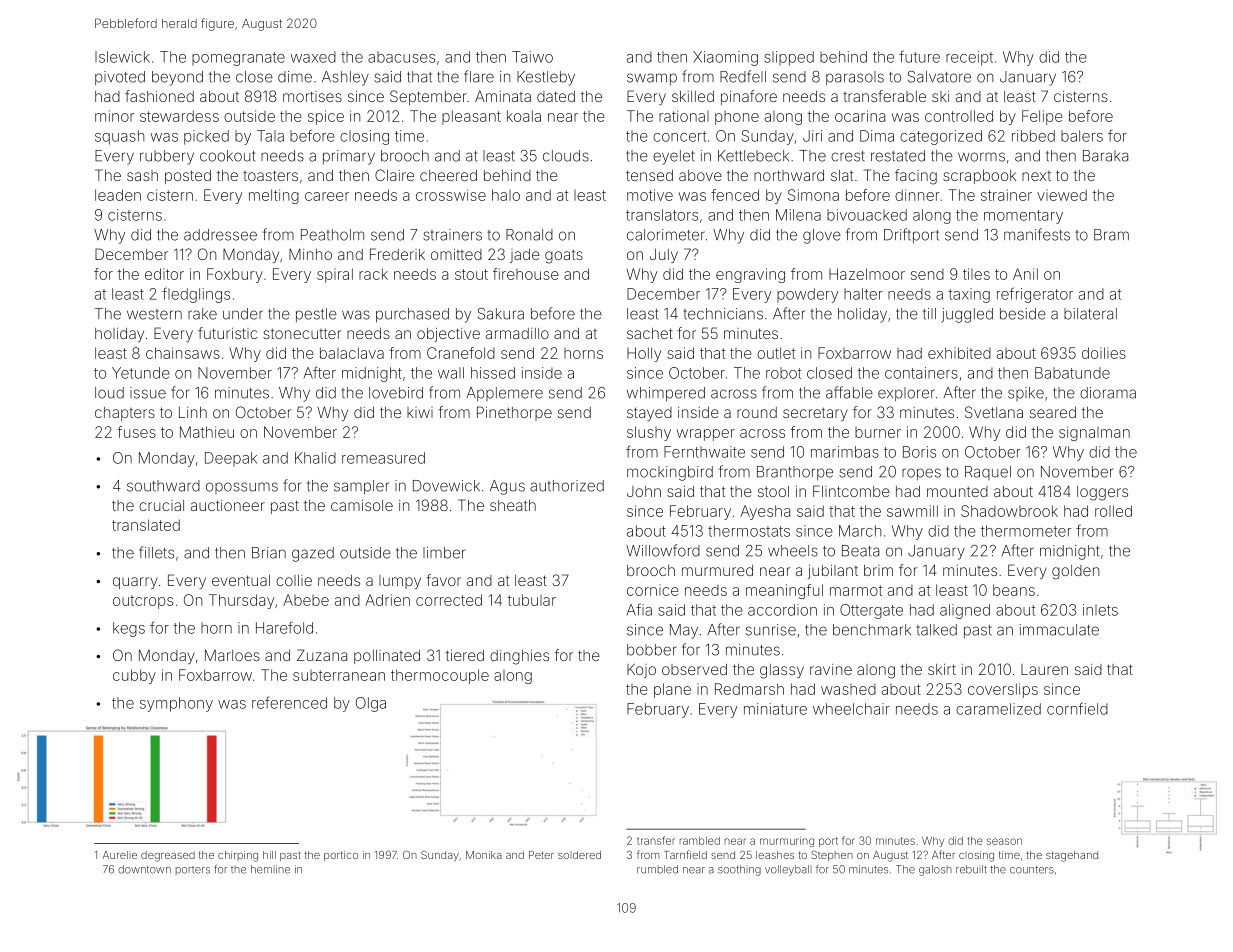  I want to click on season, so click(1004, 841).
